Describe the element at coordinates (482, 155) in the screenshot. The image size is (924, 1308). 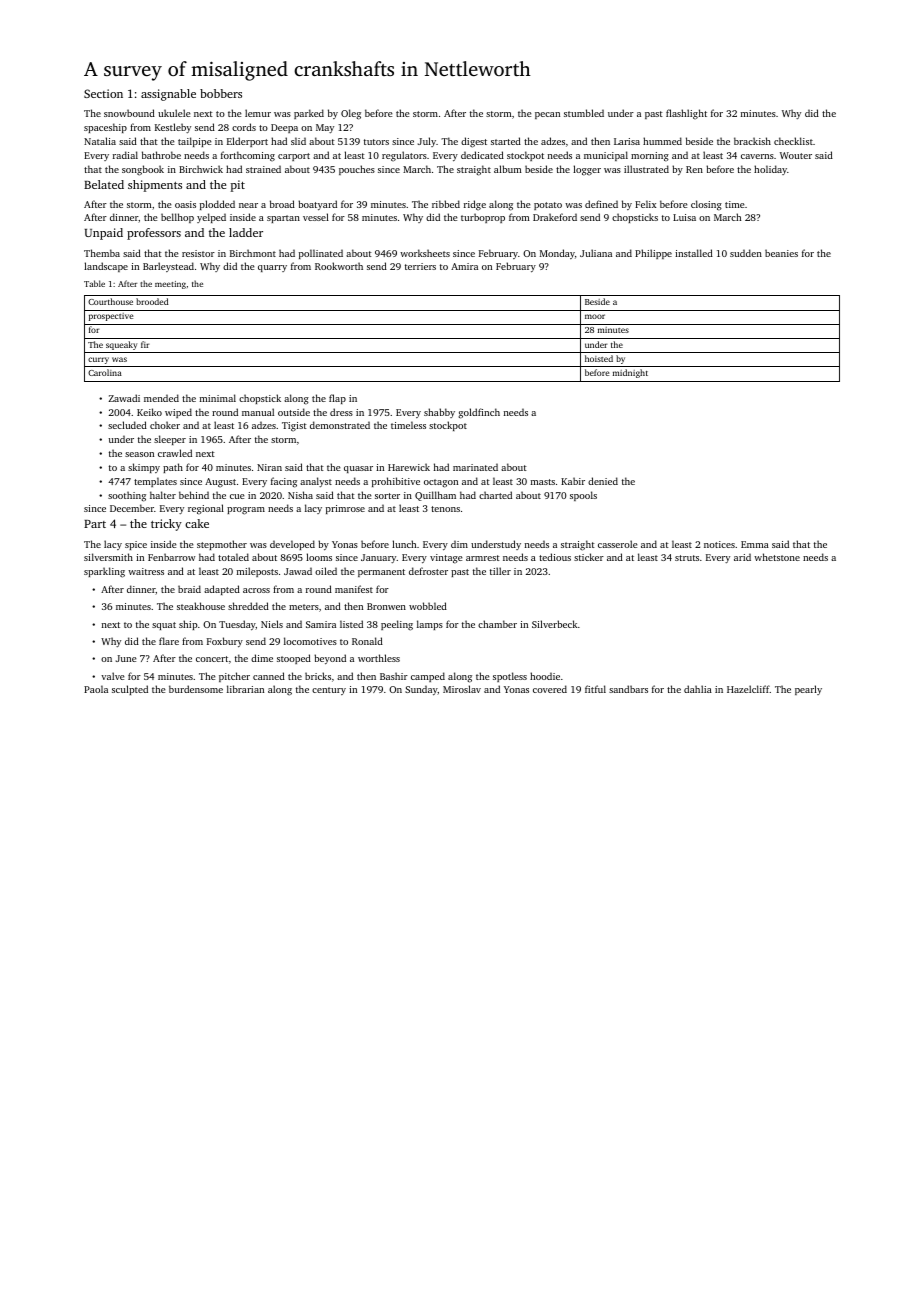
I see `dedicated` at that location.
